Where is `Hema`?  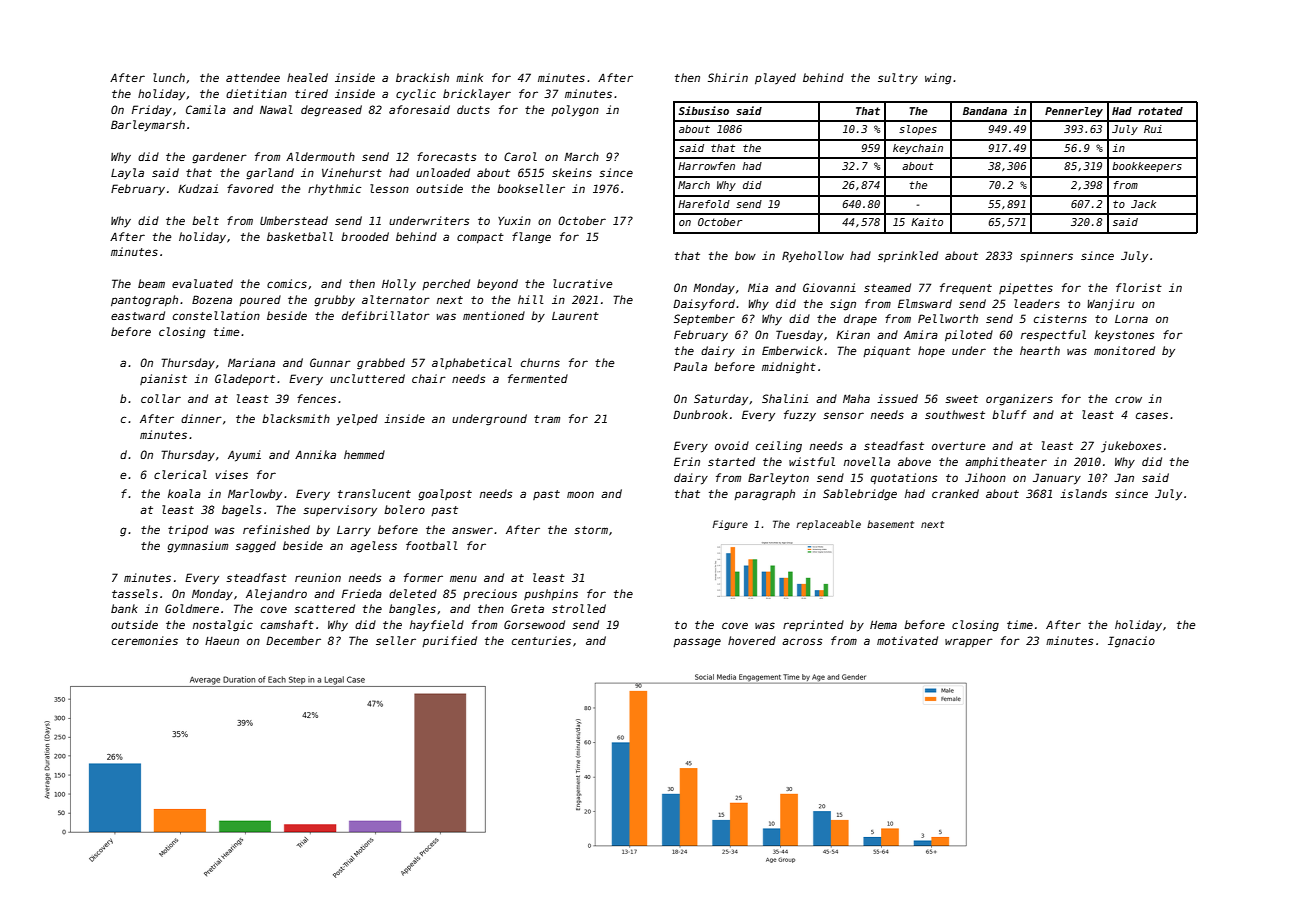 Hema is located at coordinates (883, 625).
